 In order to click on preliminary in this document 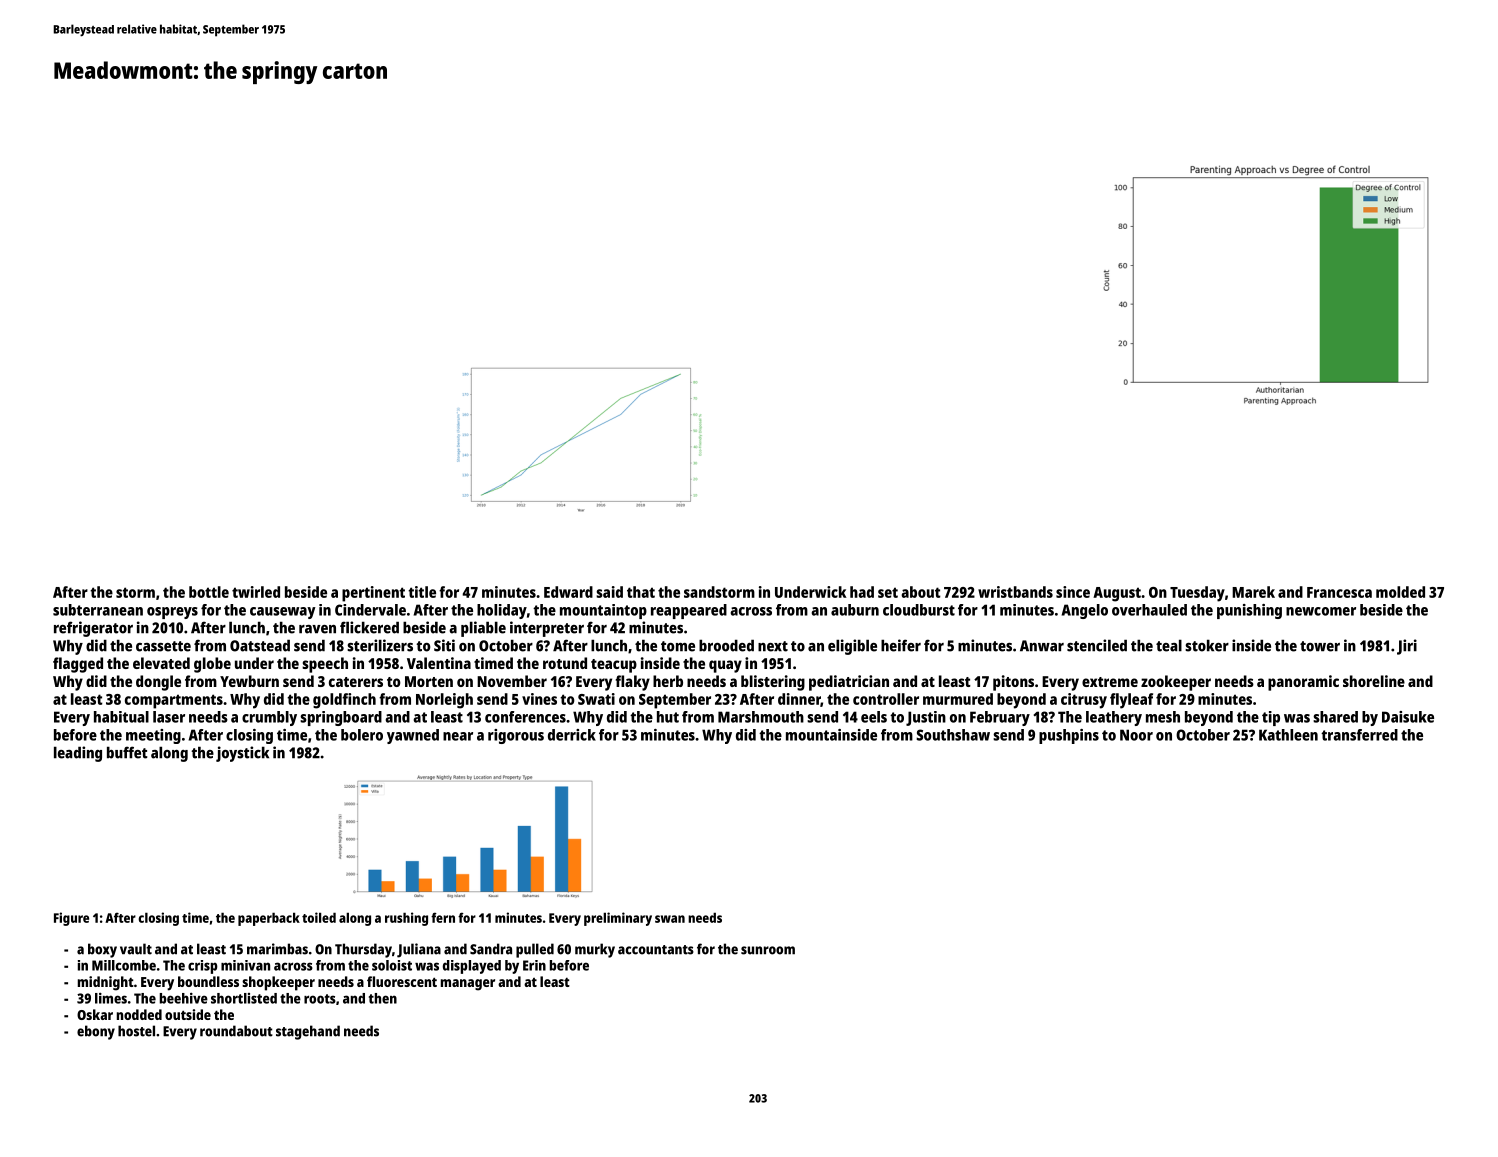, I will do `click(618, 919)`.
